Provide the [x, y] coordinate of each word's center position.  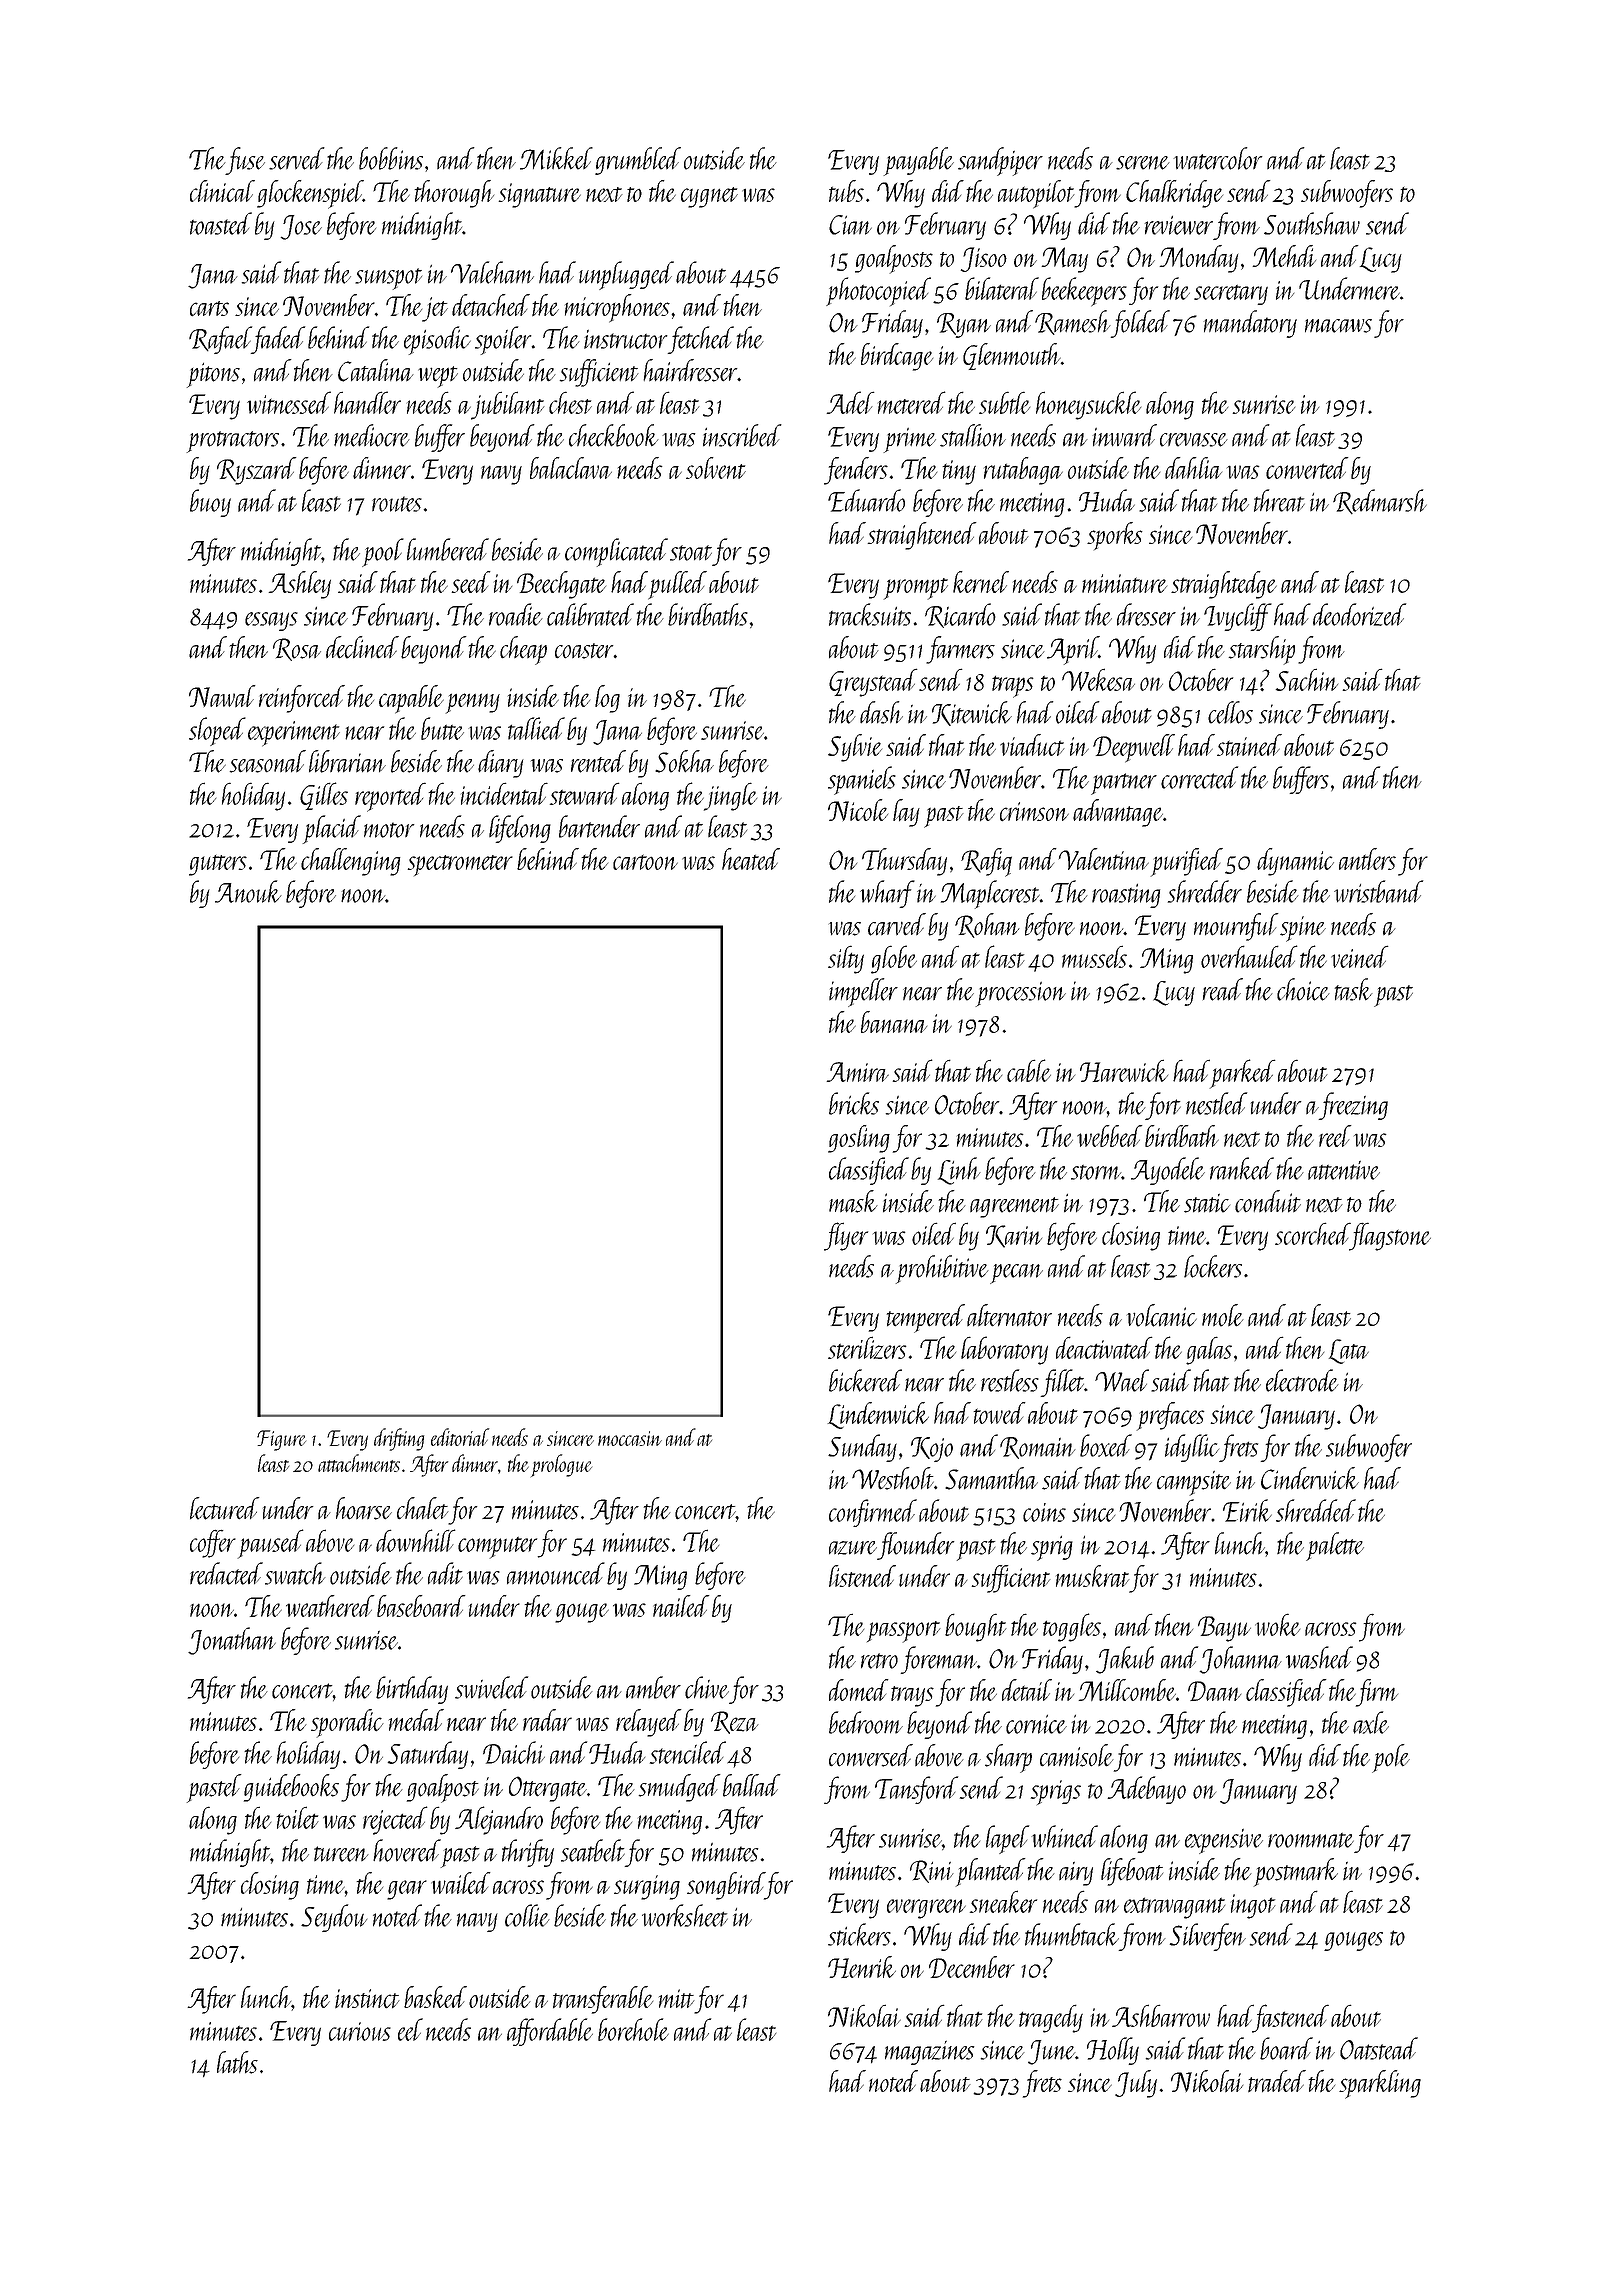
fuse [245, 161]
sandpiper [1000, 161]
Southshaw [1312, 223]
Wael [1122, 1380]
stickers [859, 1934]
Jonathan [232, 1641]
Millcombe [1127, 1690]
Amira [857, 1072]
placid [331, 829]
